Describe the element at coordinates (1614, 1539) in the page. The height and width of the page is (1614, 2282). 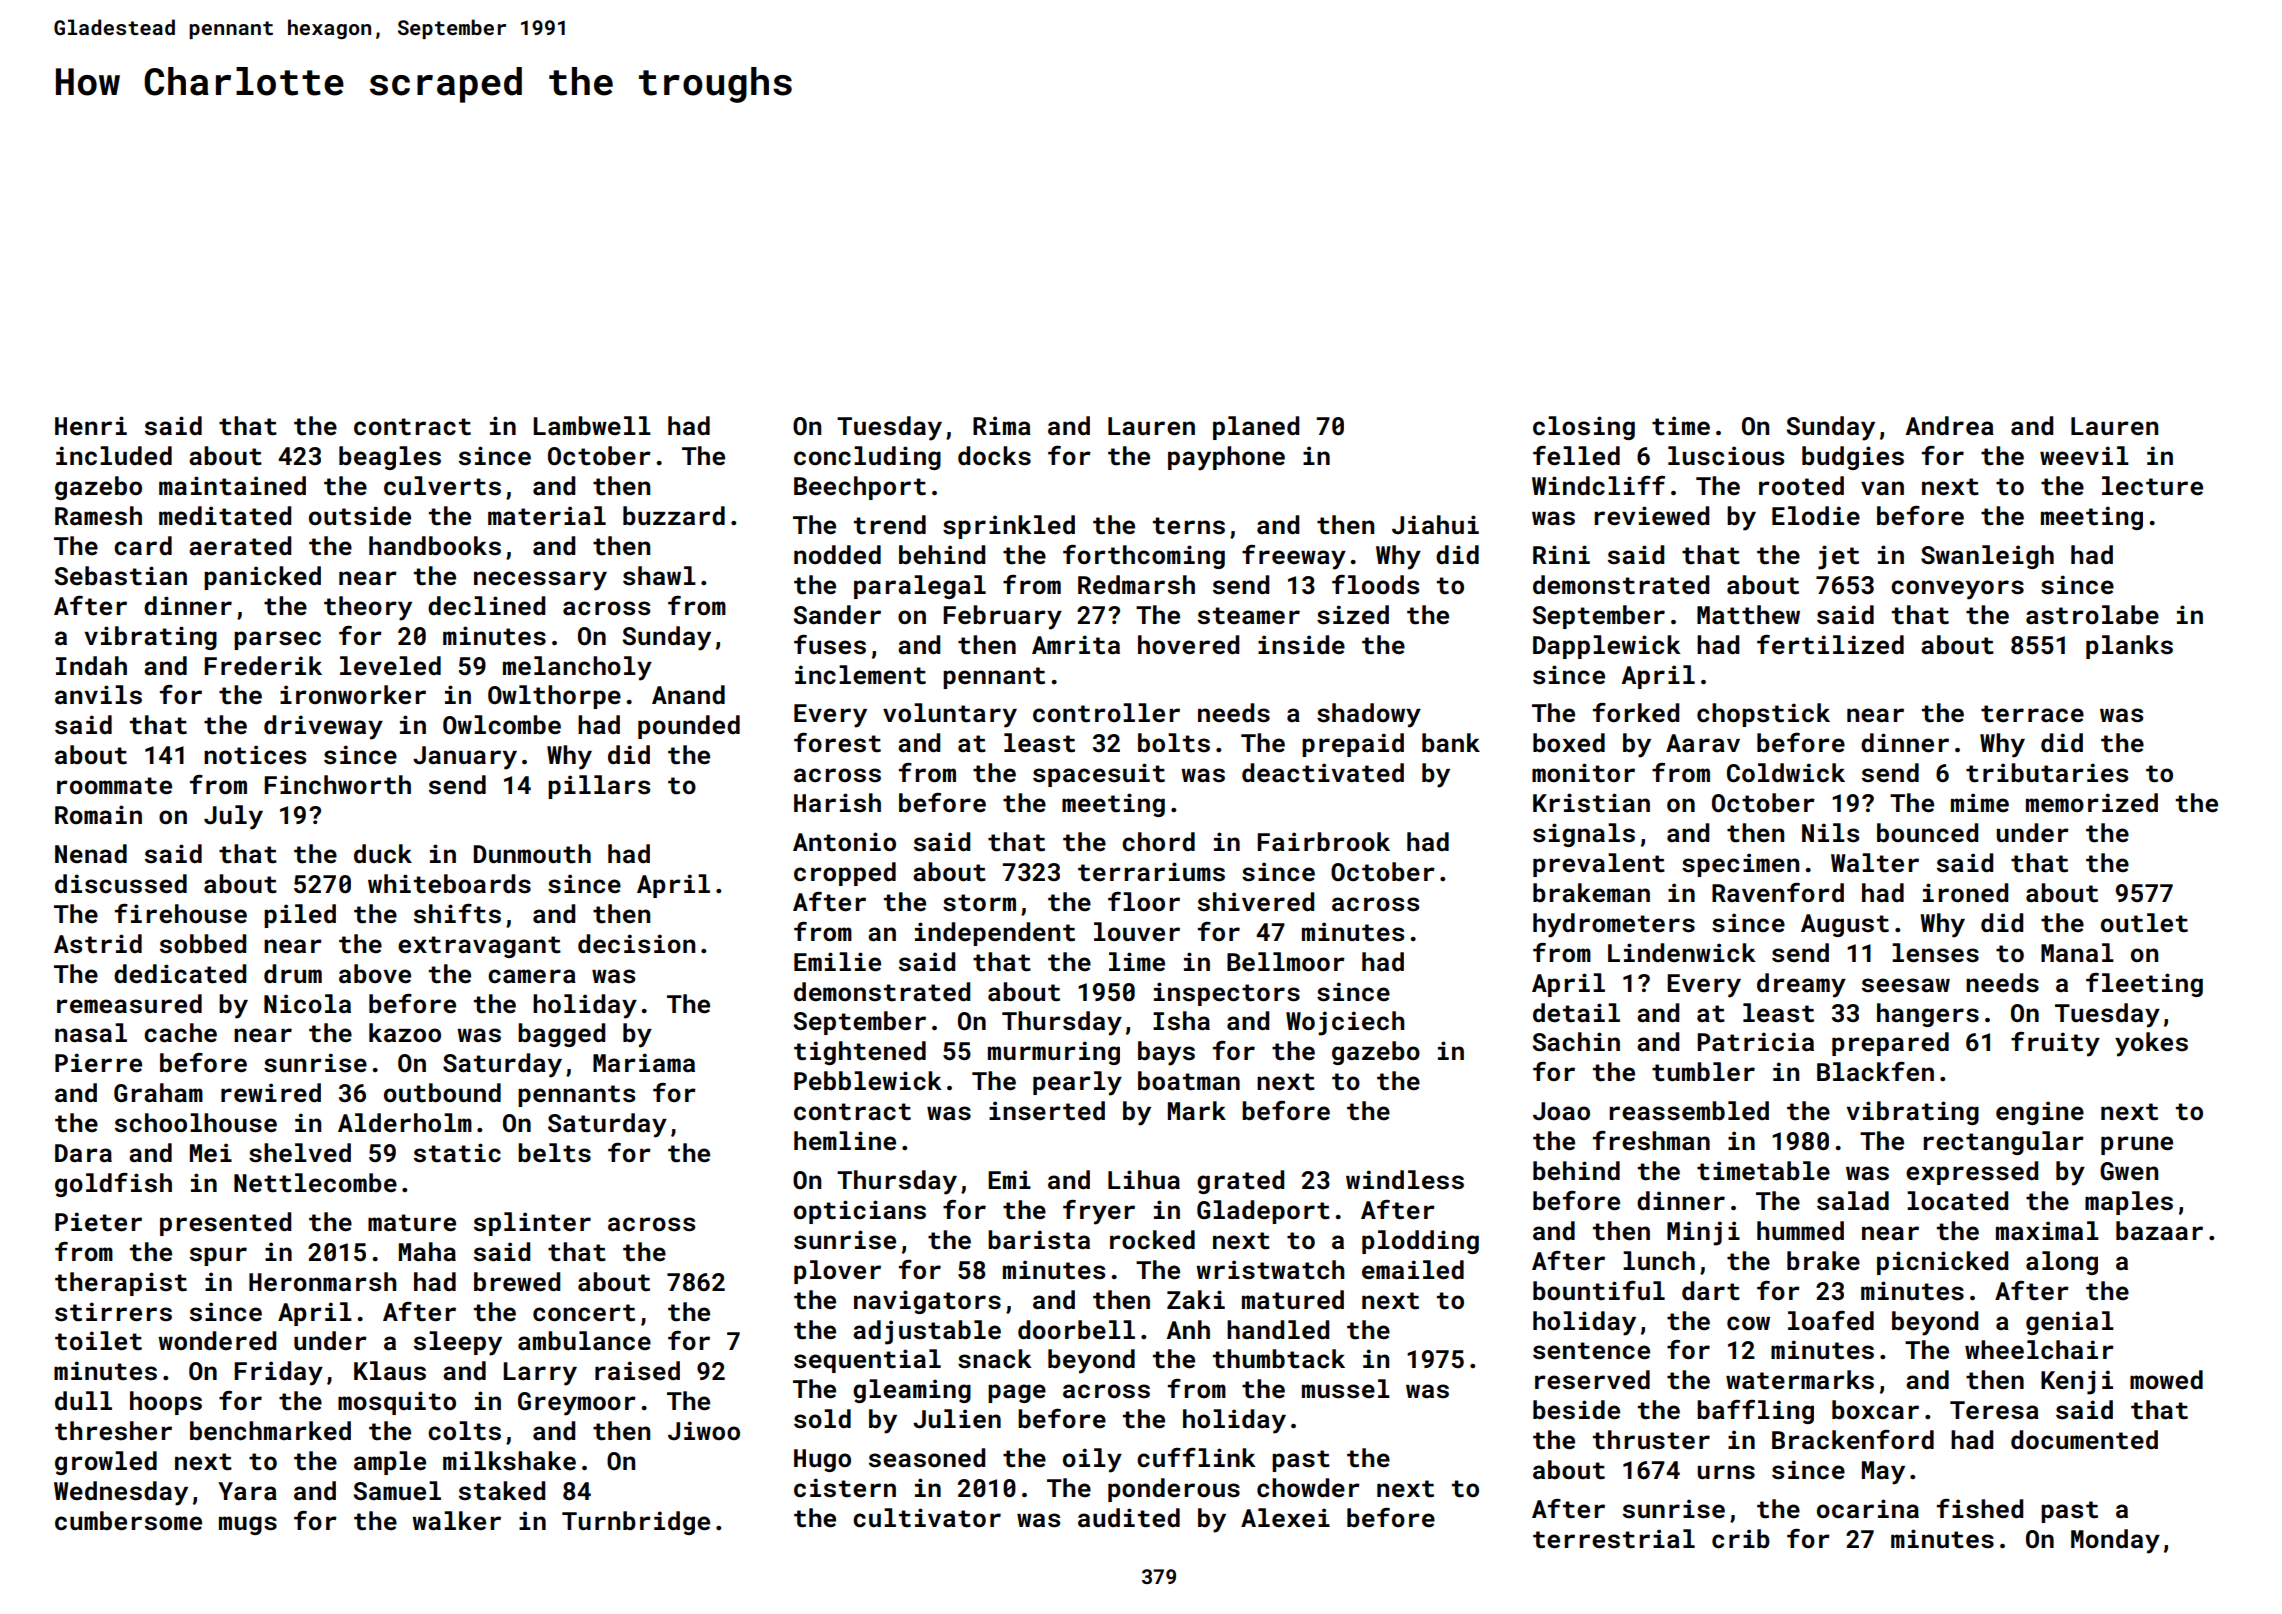
I see `terrestrial` at that location.
